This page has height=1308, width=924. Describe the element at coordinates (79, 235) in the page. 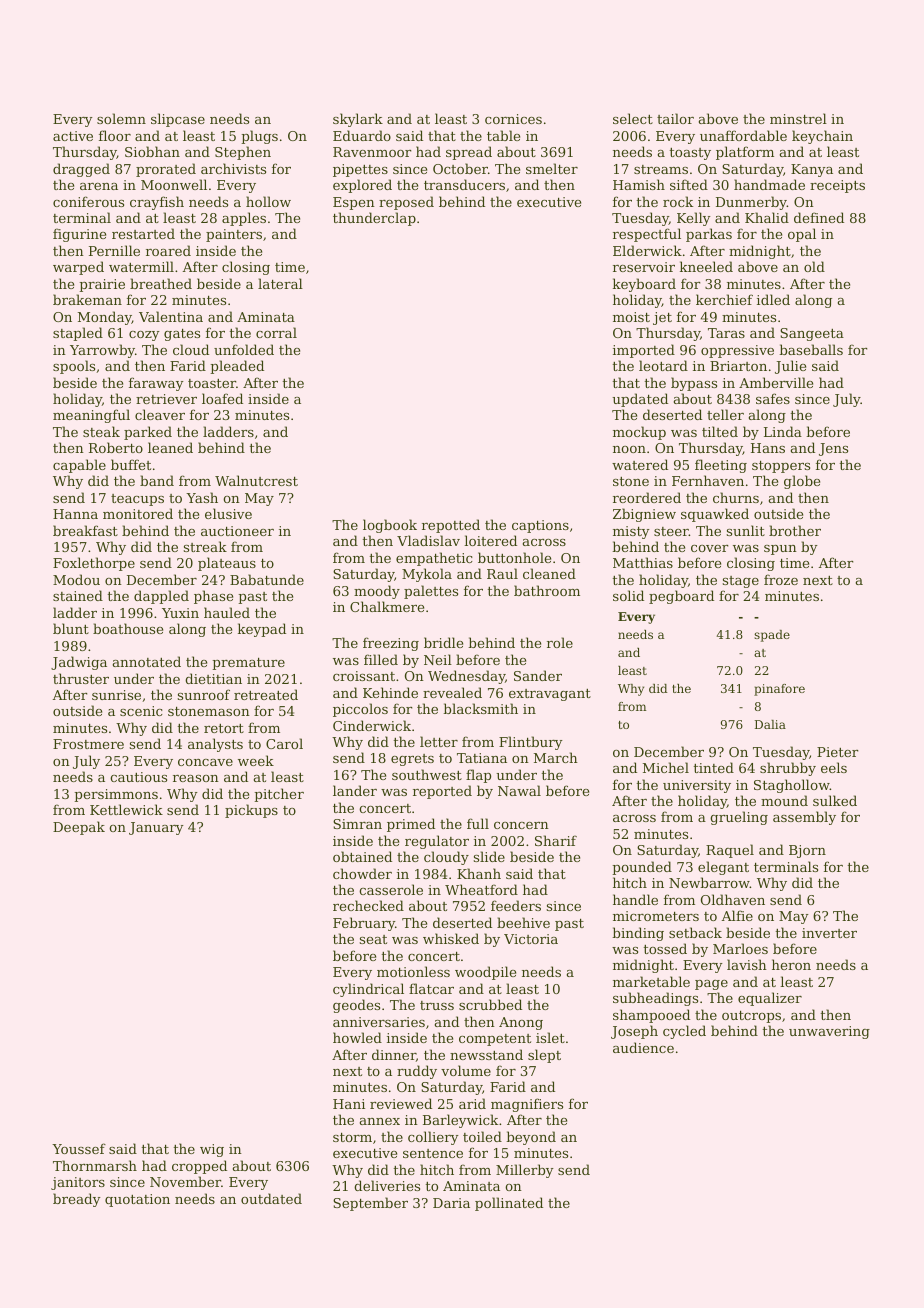

I see `figurine` at that location.
